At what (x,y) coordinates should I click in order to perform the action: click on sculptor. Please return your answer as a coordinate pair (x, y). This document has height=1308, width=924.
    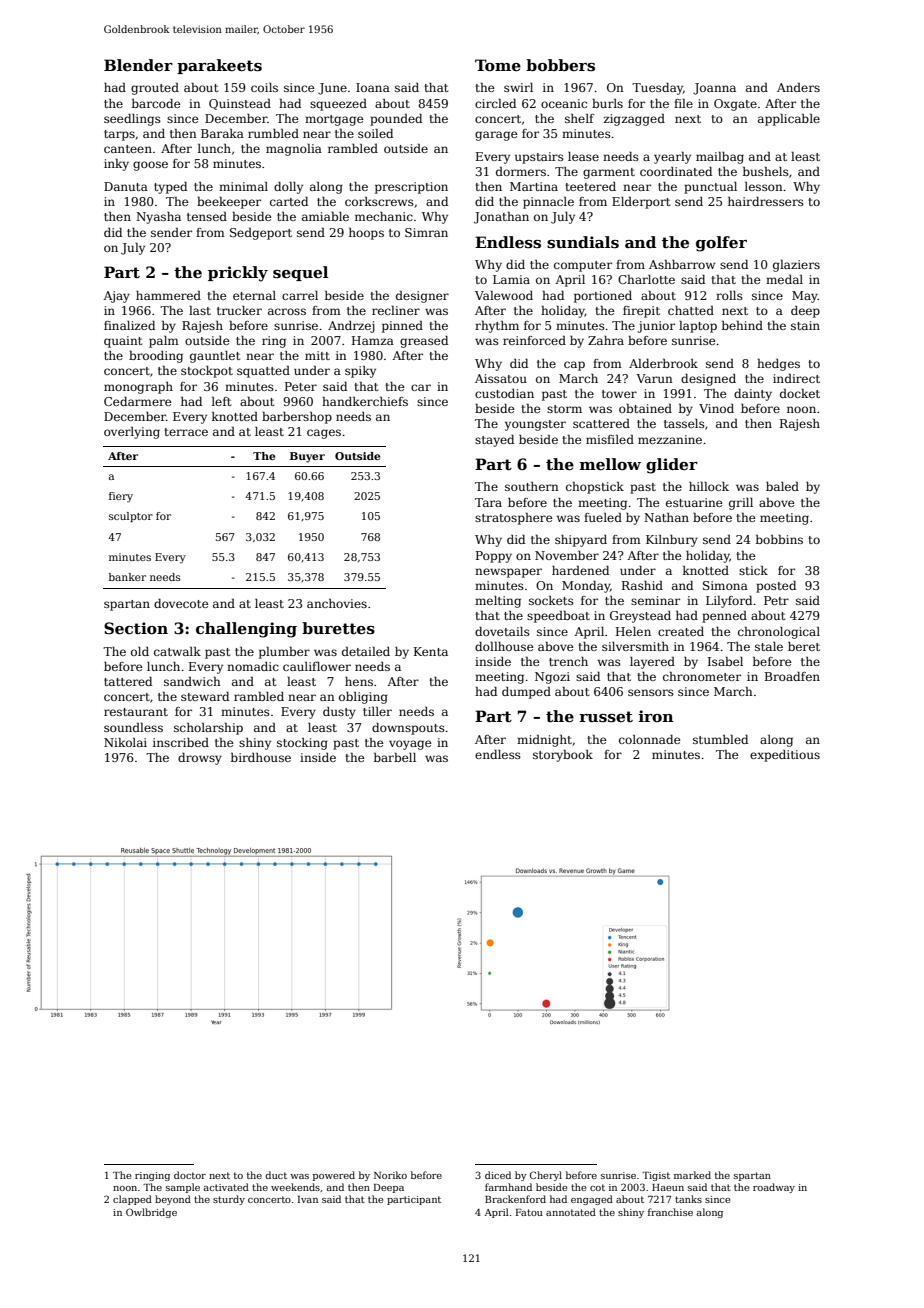
    Looking at the image, I should click on (131, 517).
